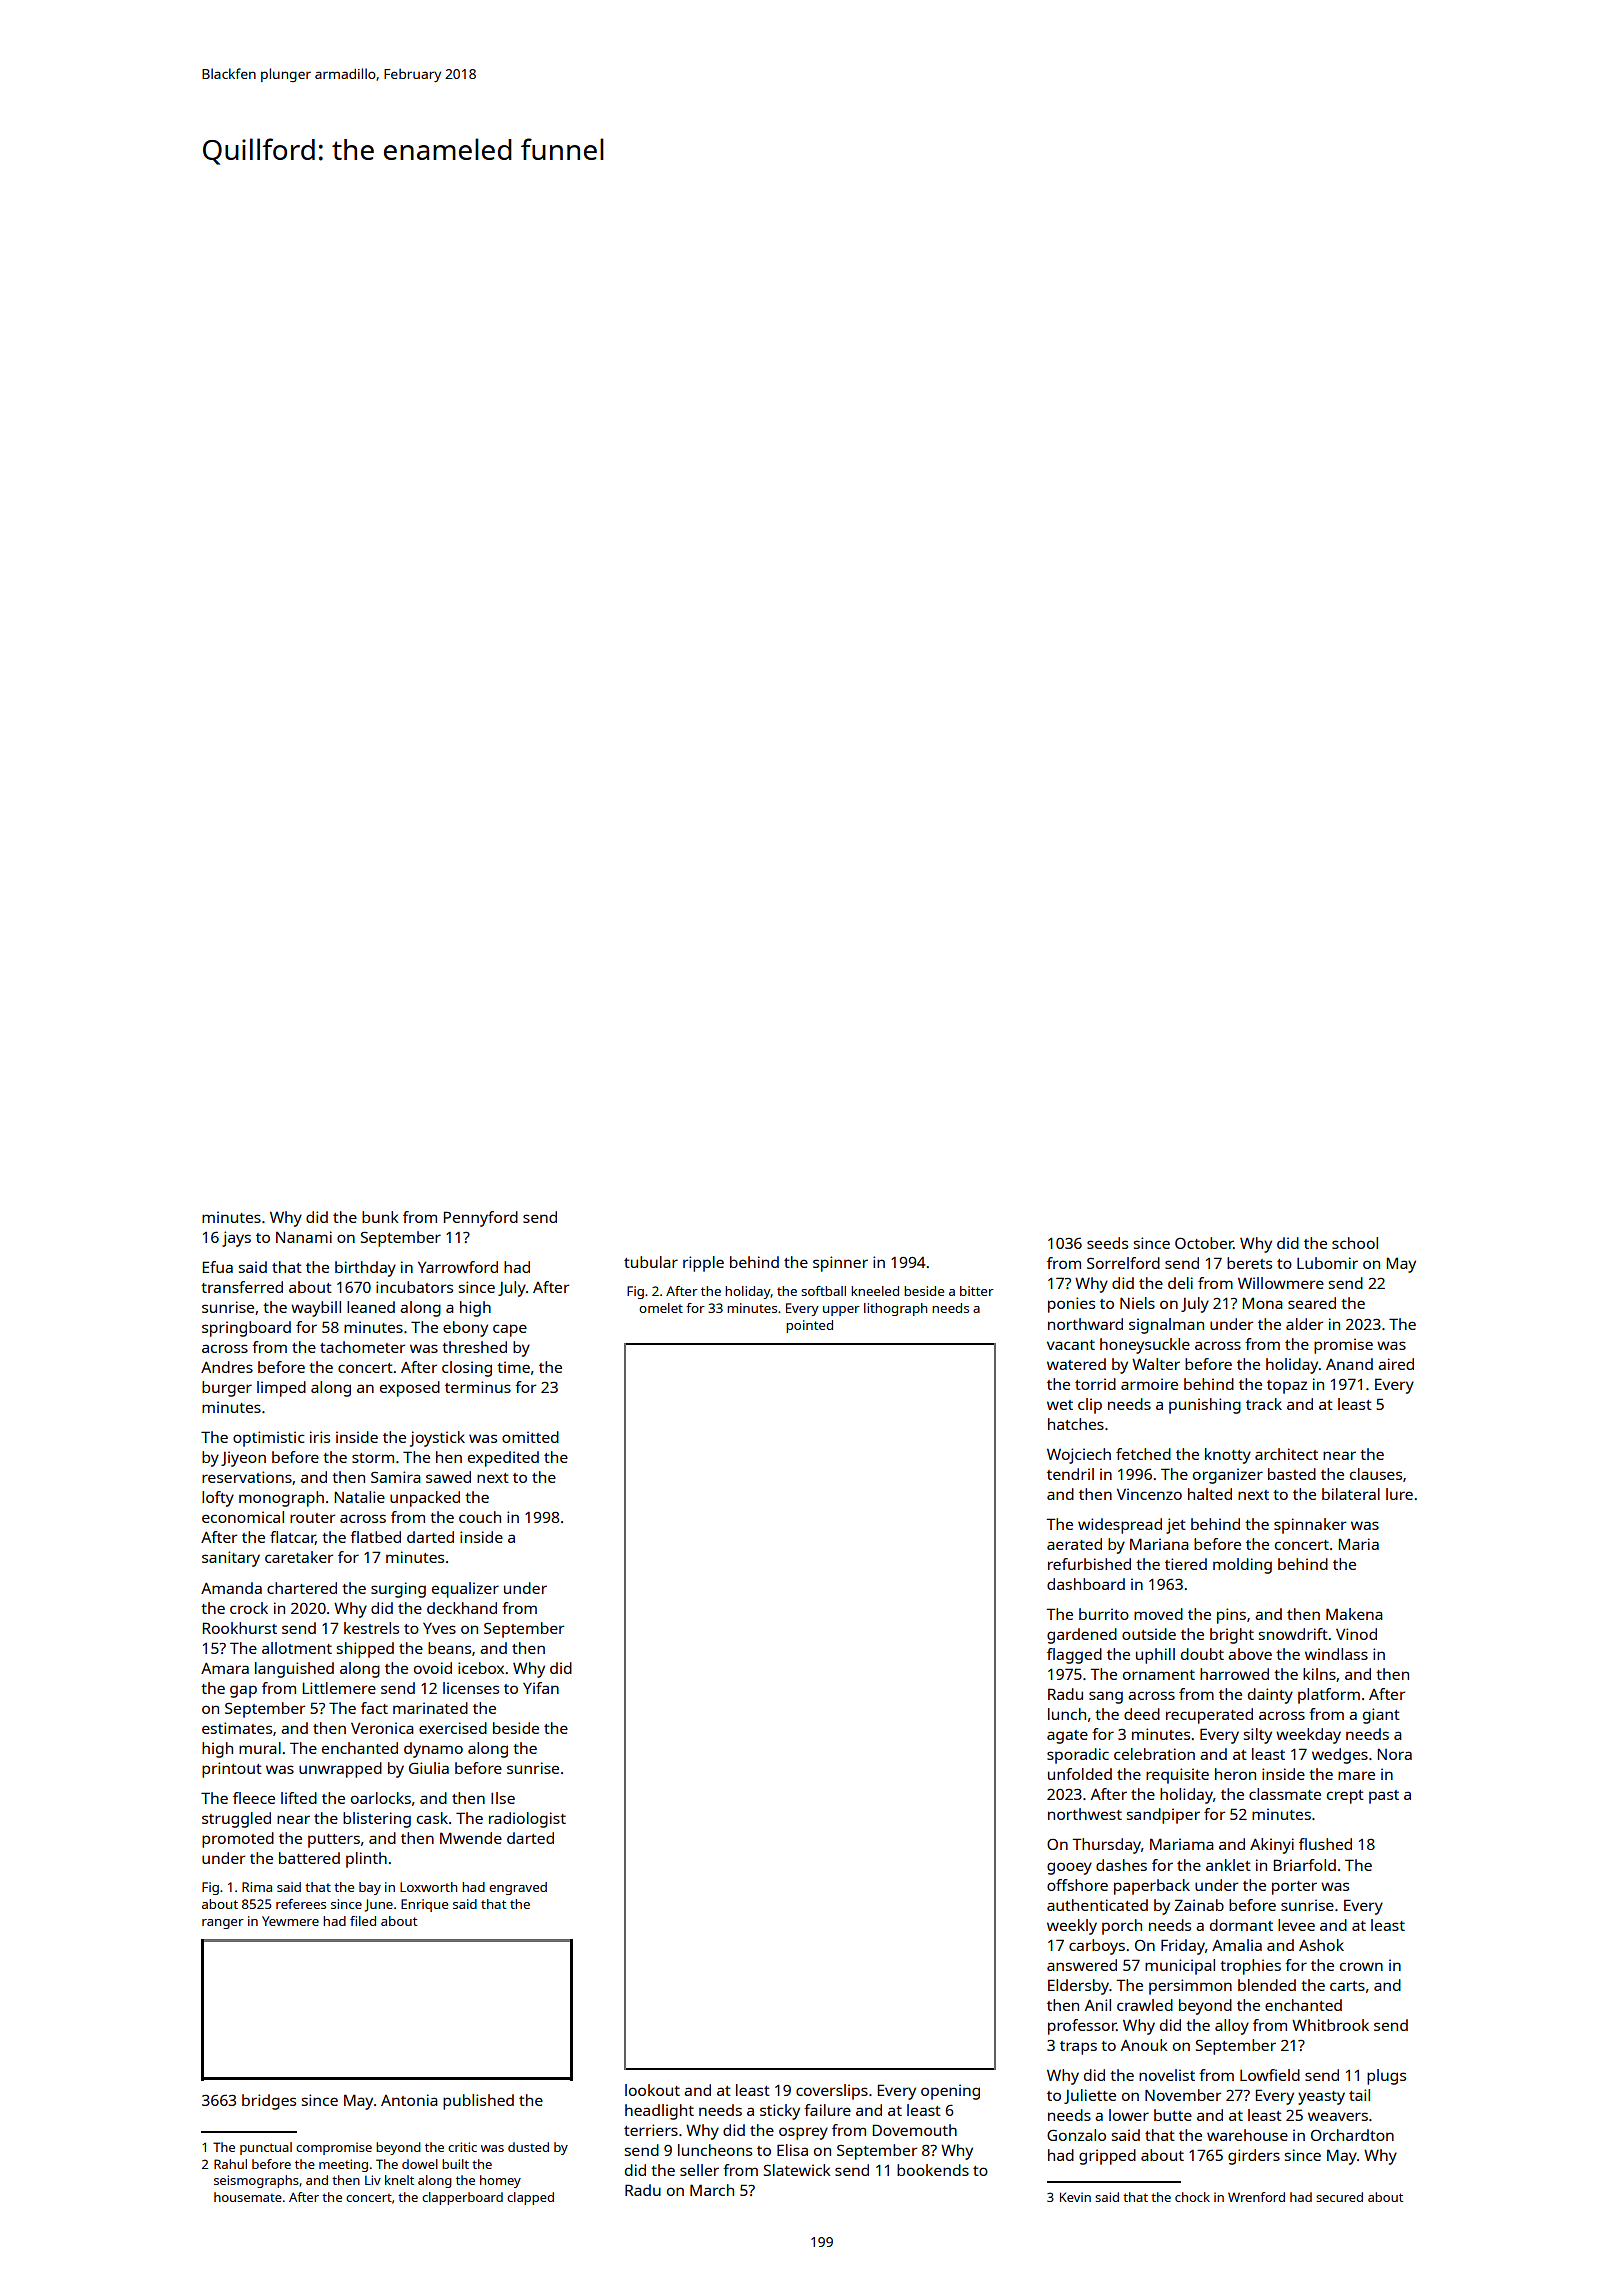  I want to click on March, so click(712, 2190).
